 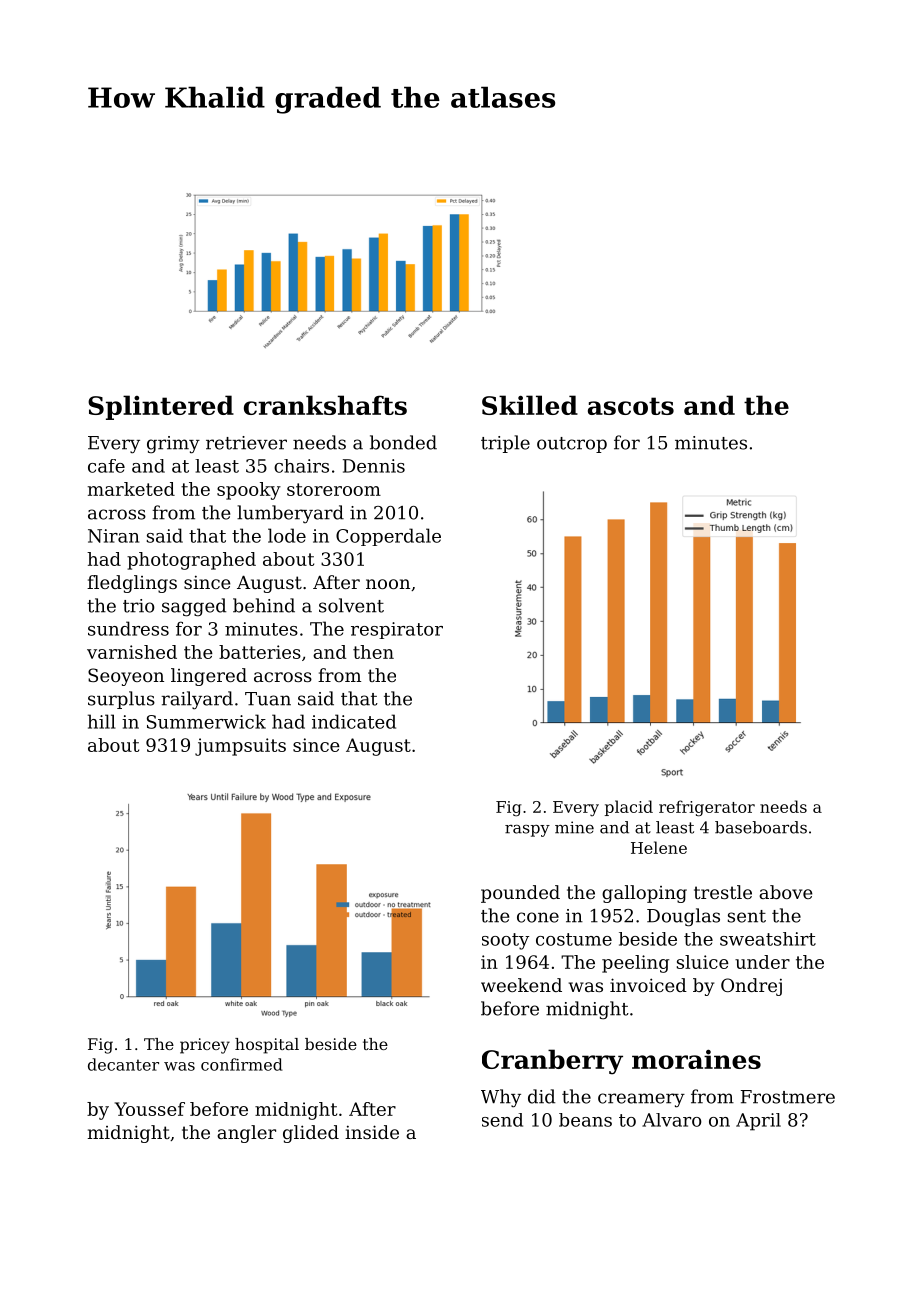 I want to click on storeroom, so click(x=334, y=489).
